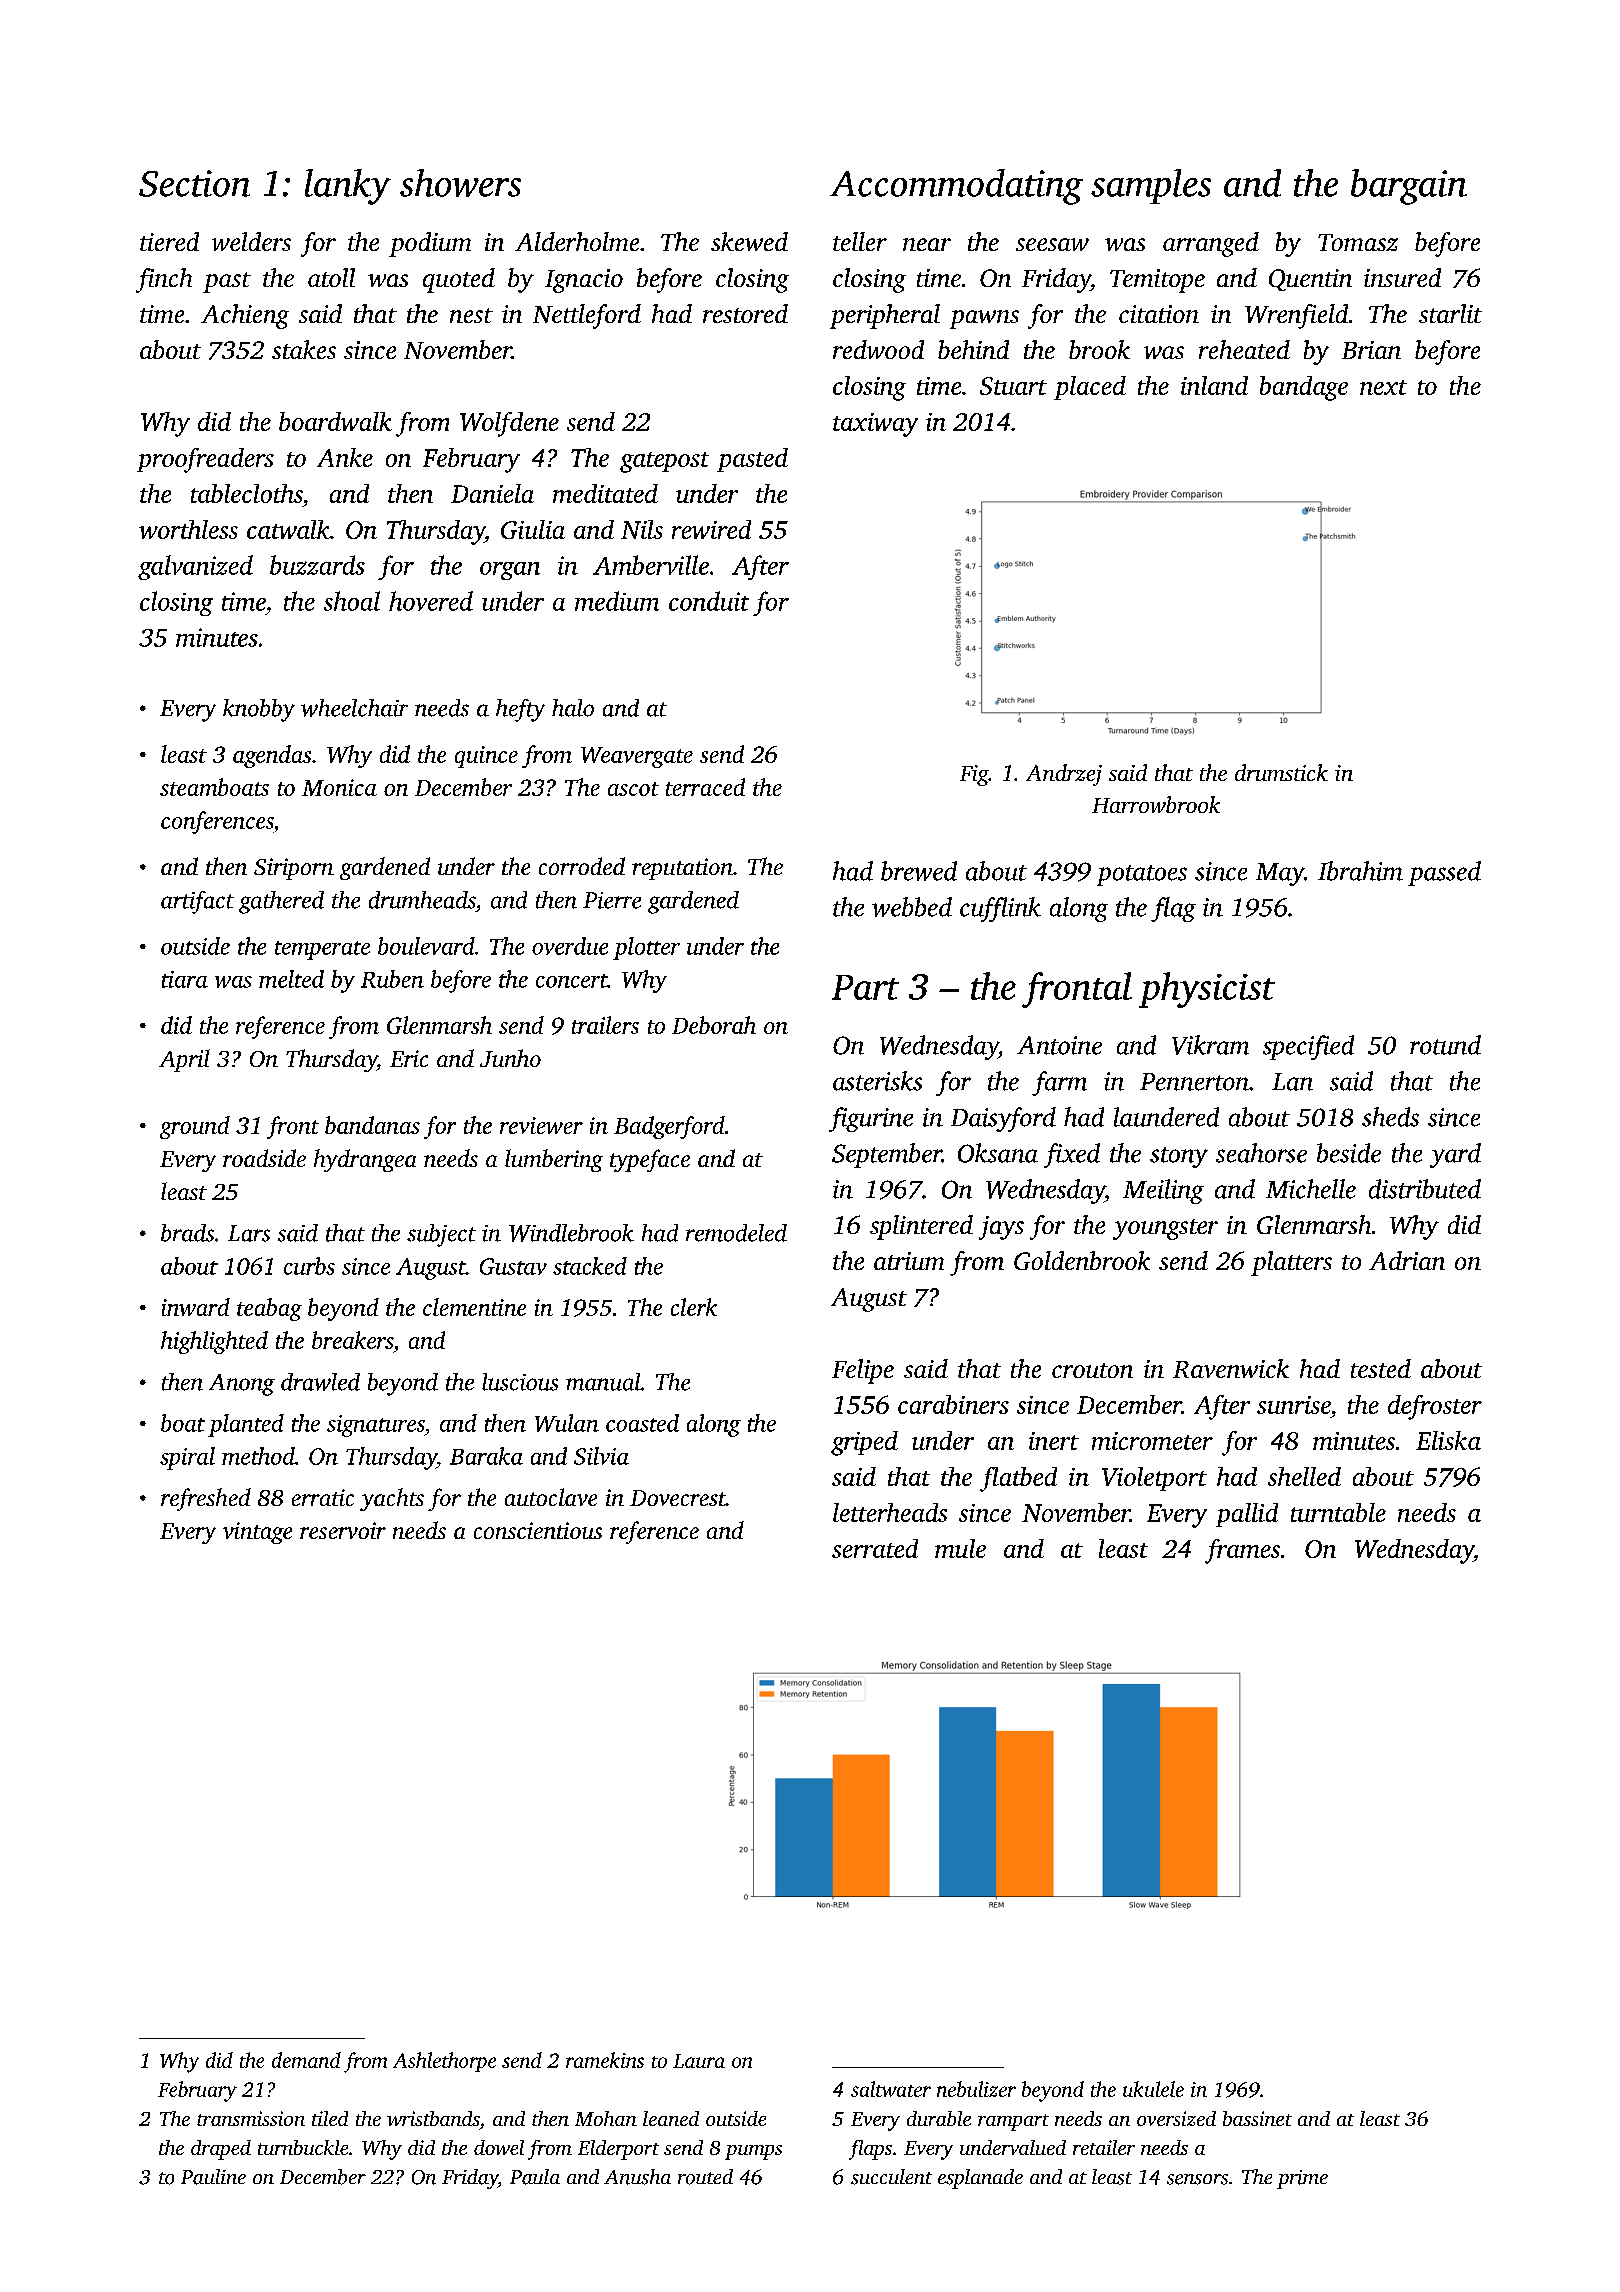 Image resolution: width=1620 pixels, height=2292 pixels. I want to click on Dovecrest, so click(678, 1498).
